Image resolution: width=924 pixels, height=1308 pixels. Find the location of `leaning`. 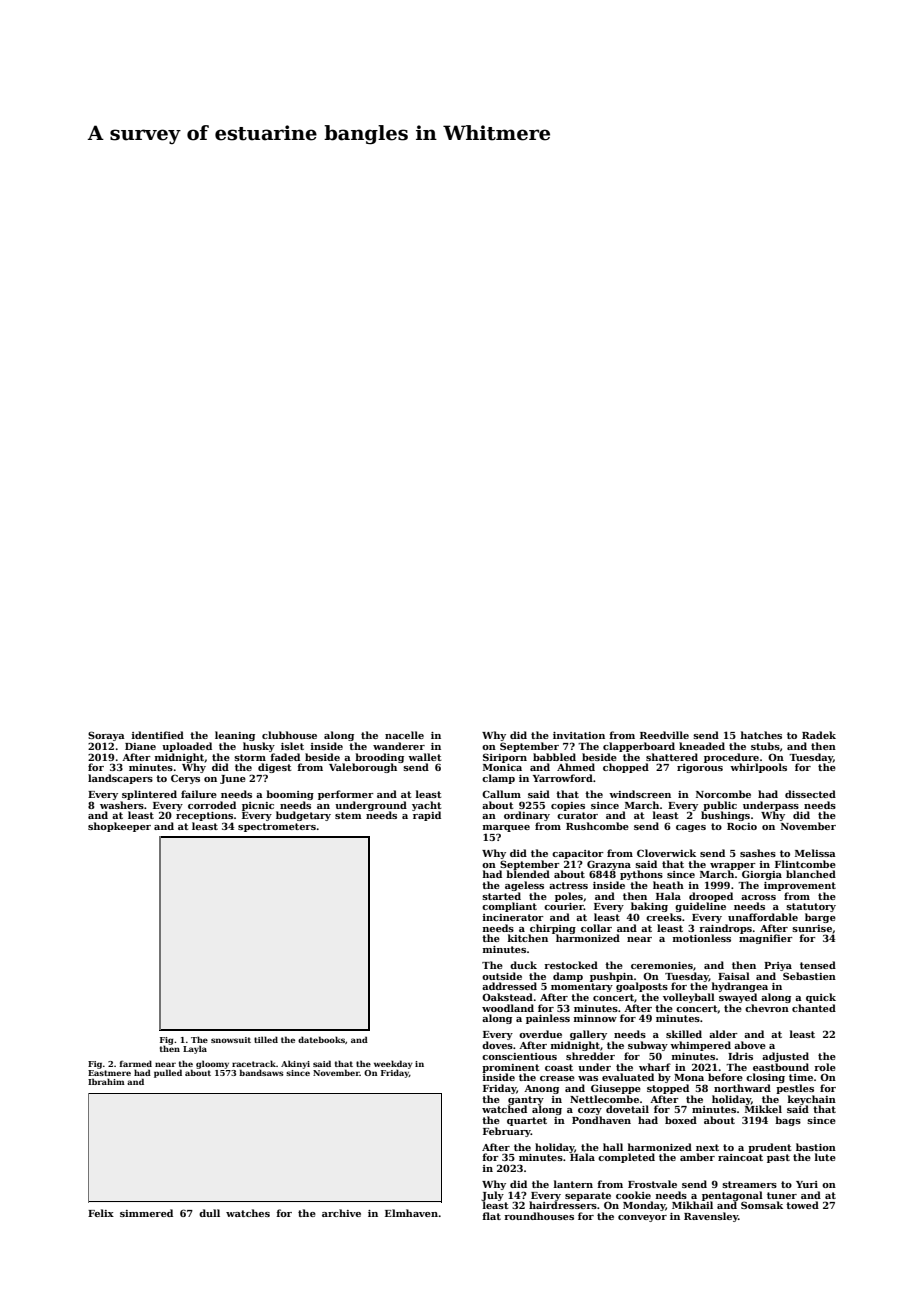

leaning is located at coordinates (235, 736).
